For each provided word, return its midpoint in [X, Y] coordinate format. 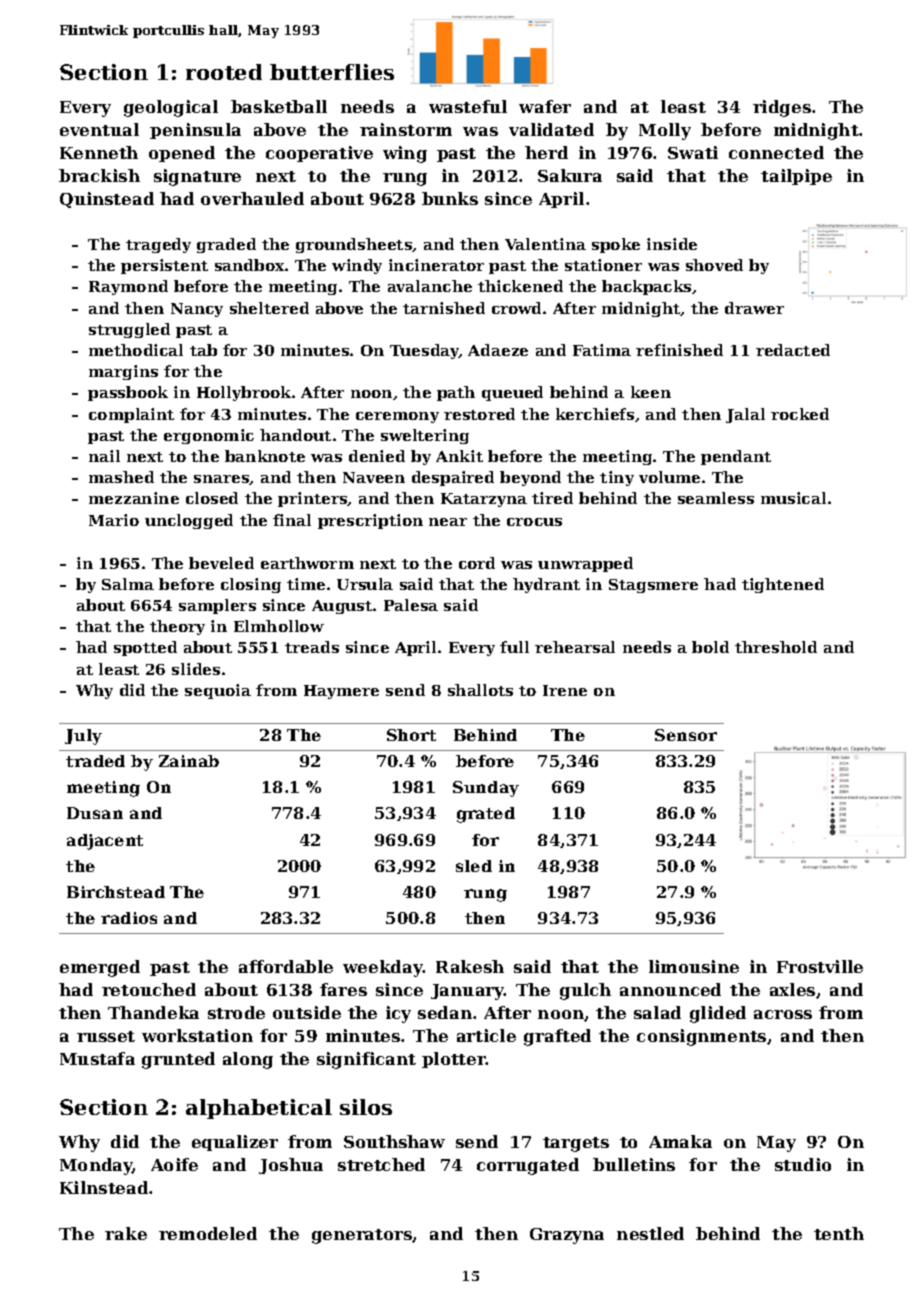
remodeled [208, 1233]
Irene [565, 690]
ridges [782, 108]
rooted [224, 72]
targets [576, 1144]
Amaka [680, 1141]
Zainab [189, 761]
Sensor [686, 735]
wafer [545, 106]
